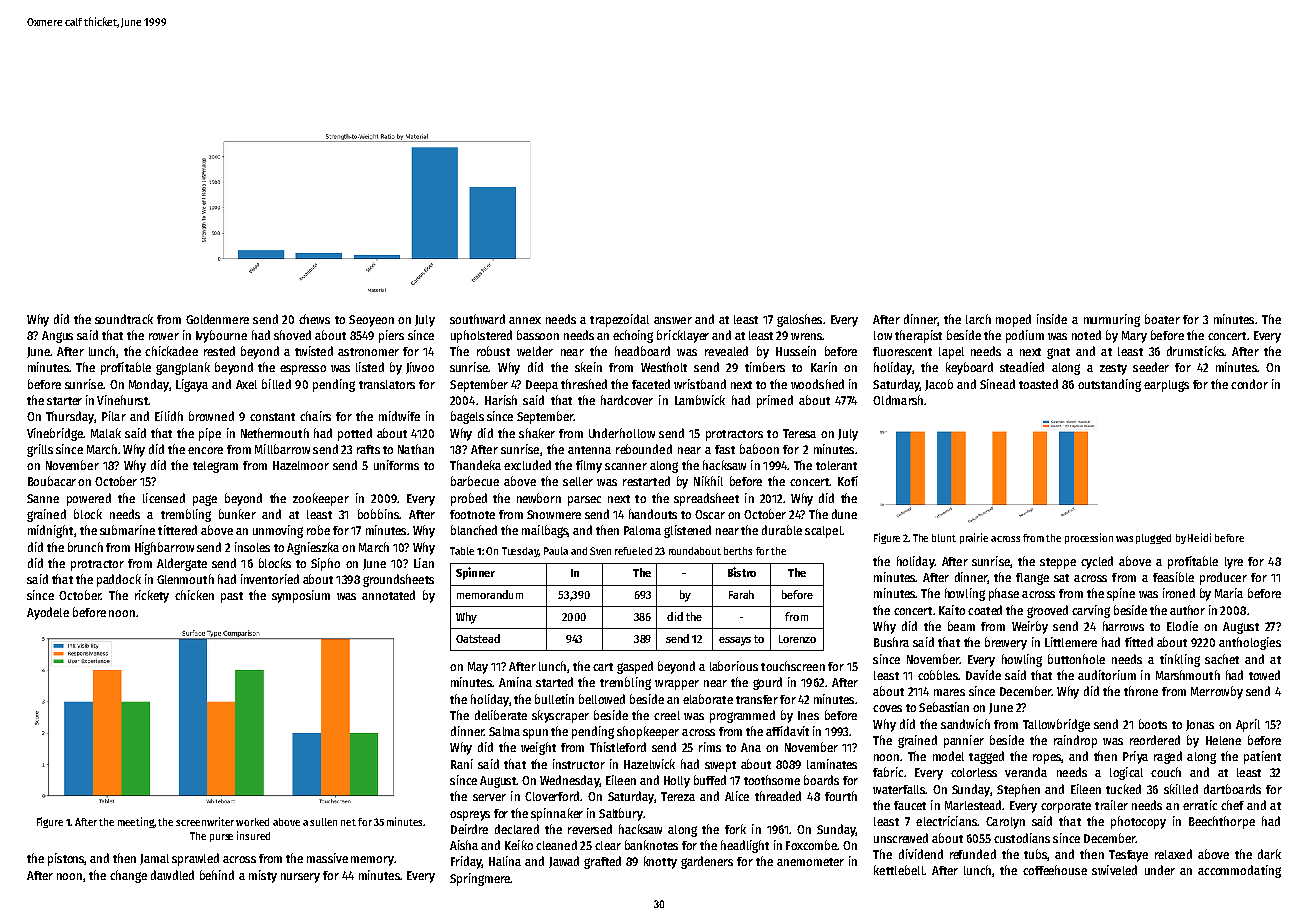  What do you see at coordinates (1239, 871) in the page?
I see `accommodating` at bounding box center [1239, 871].
